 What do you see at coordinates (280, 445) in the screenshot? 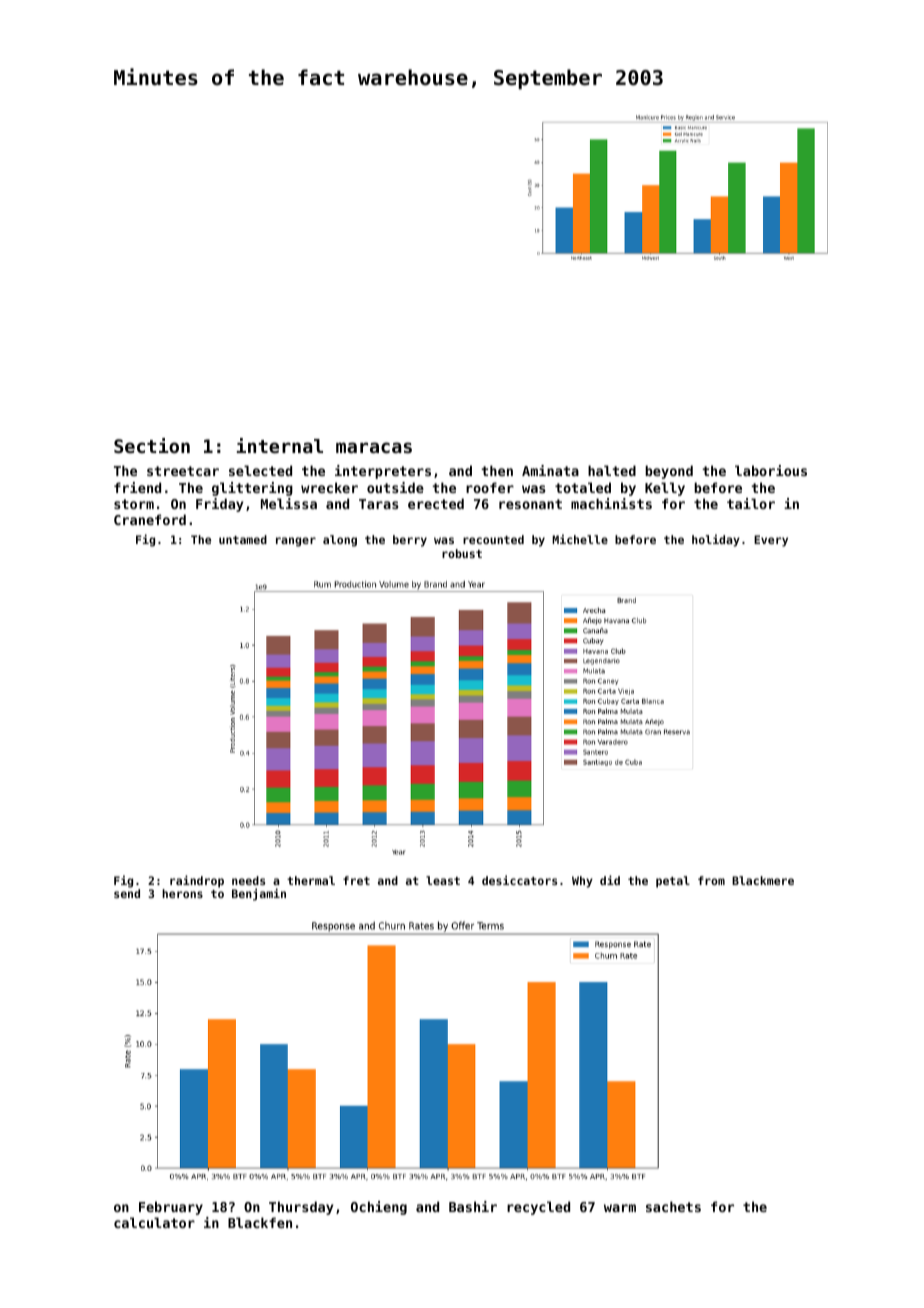
I see `internal` at bounding box center [280, 445].
